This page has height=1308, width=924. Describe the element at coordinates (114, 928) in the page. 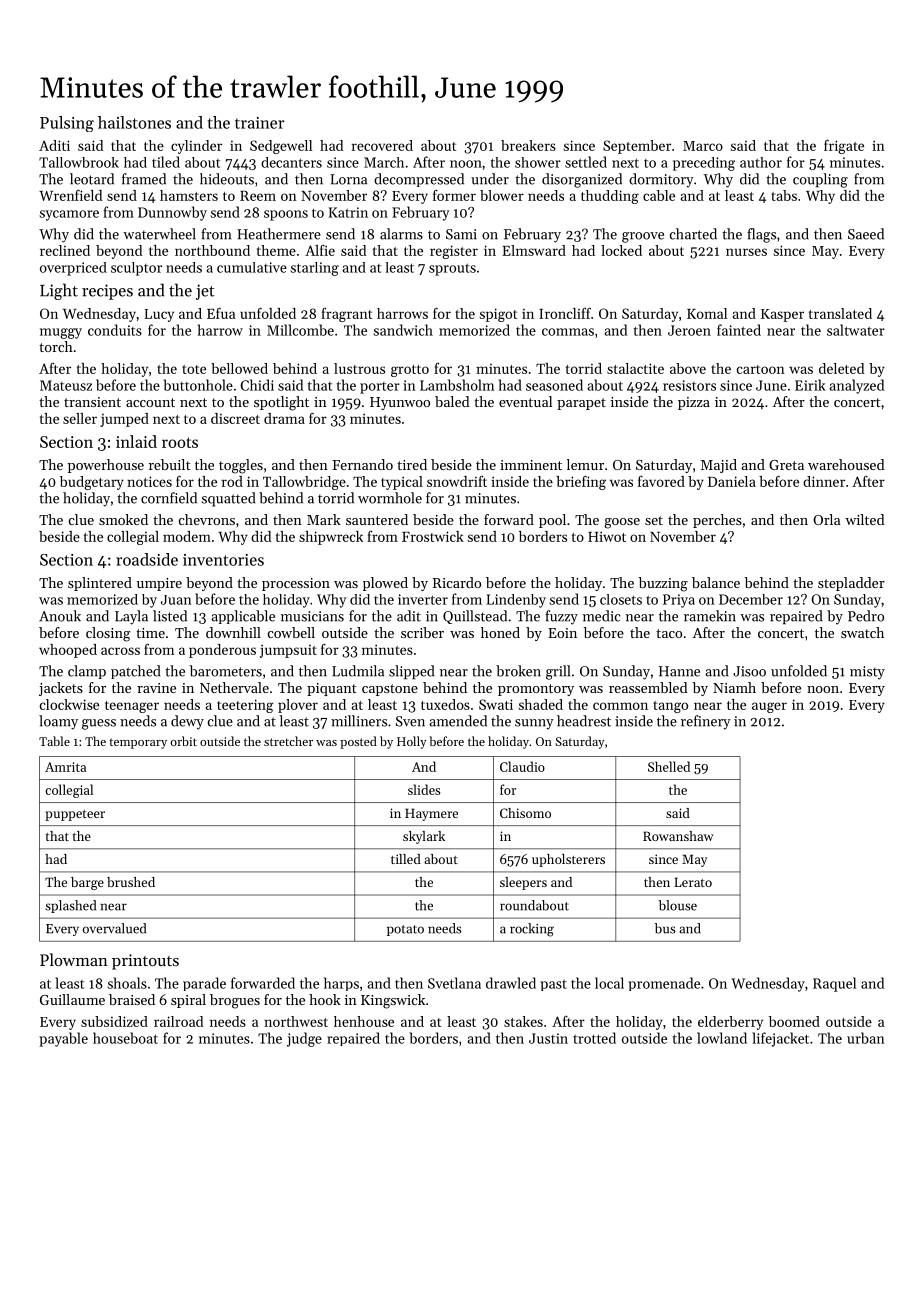

I see `overvalued` at that location.
